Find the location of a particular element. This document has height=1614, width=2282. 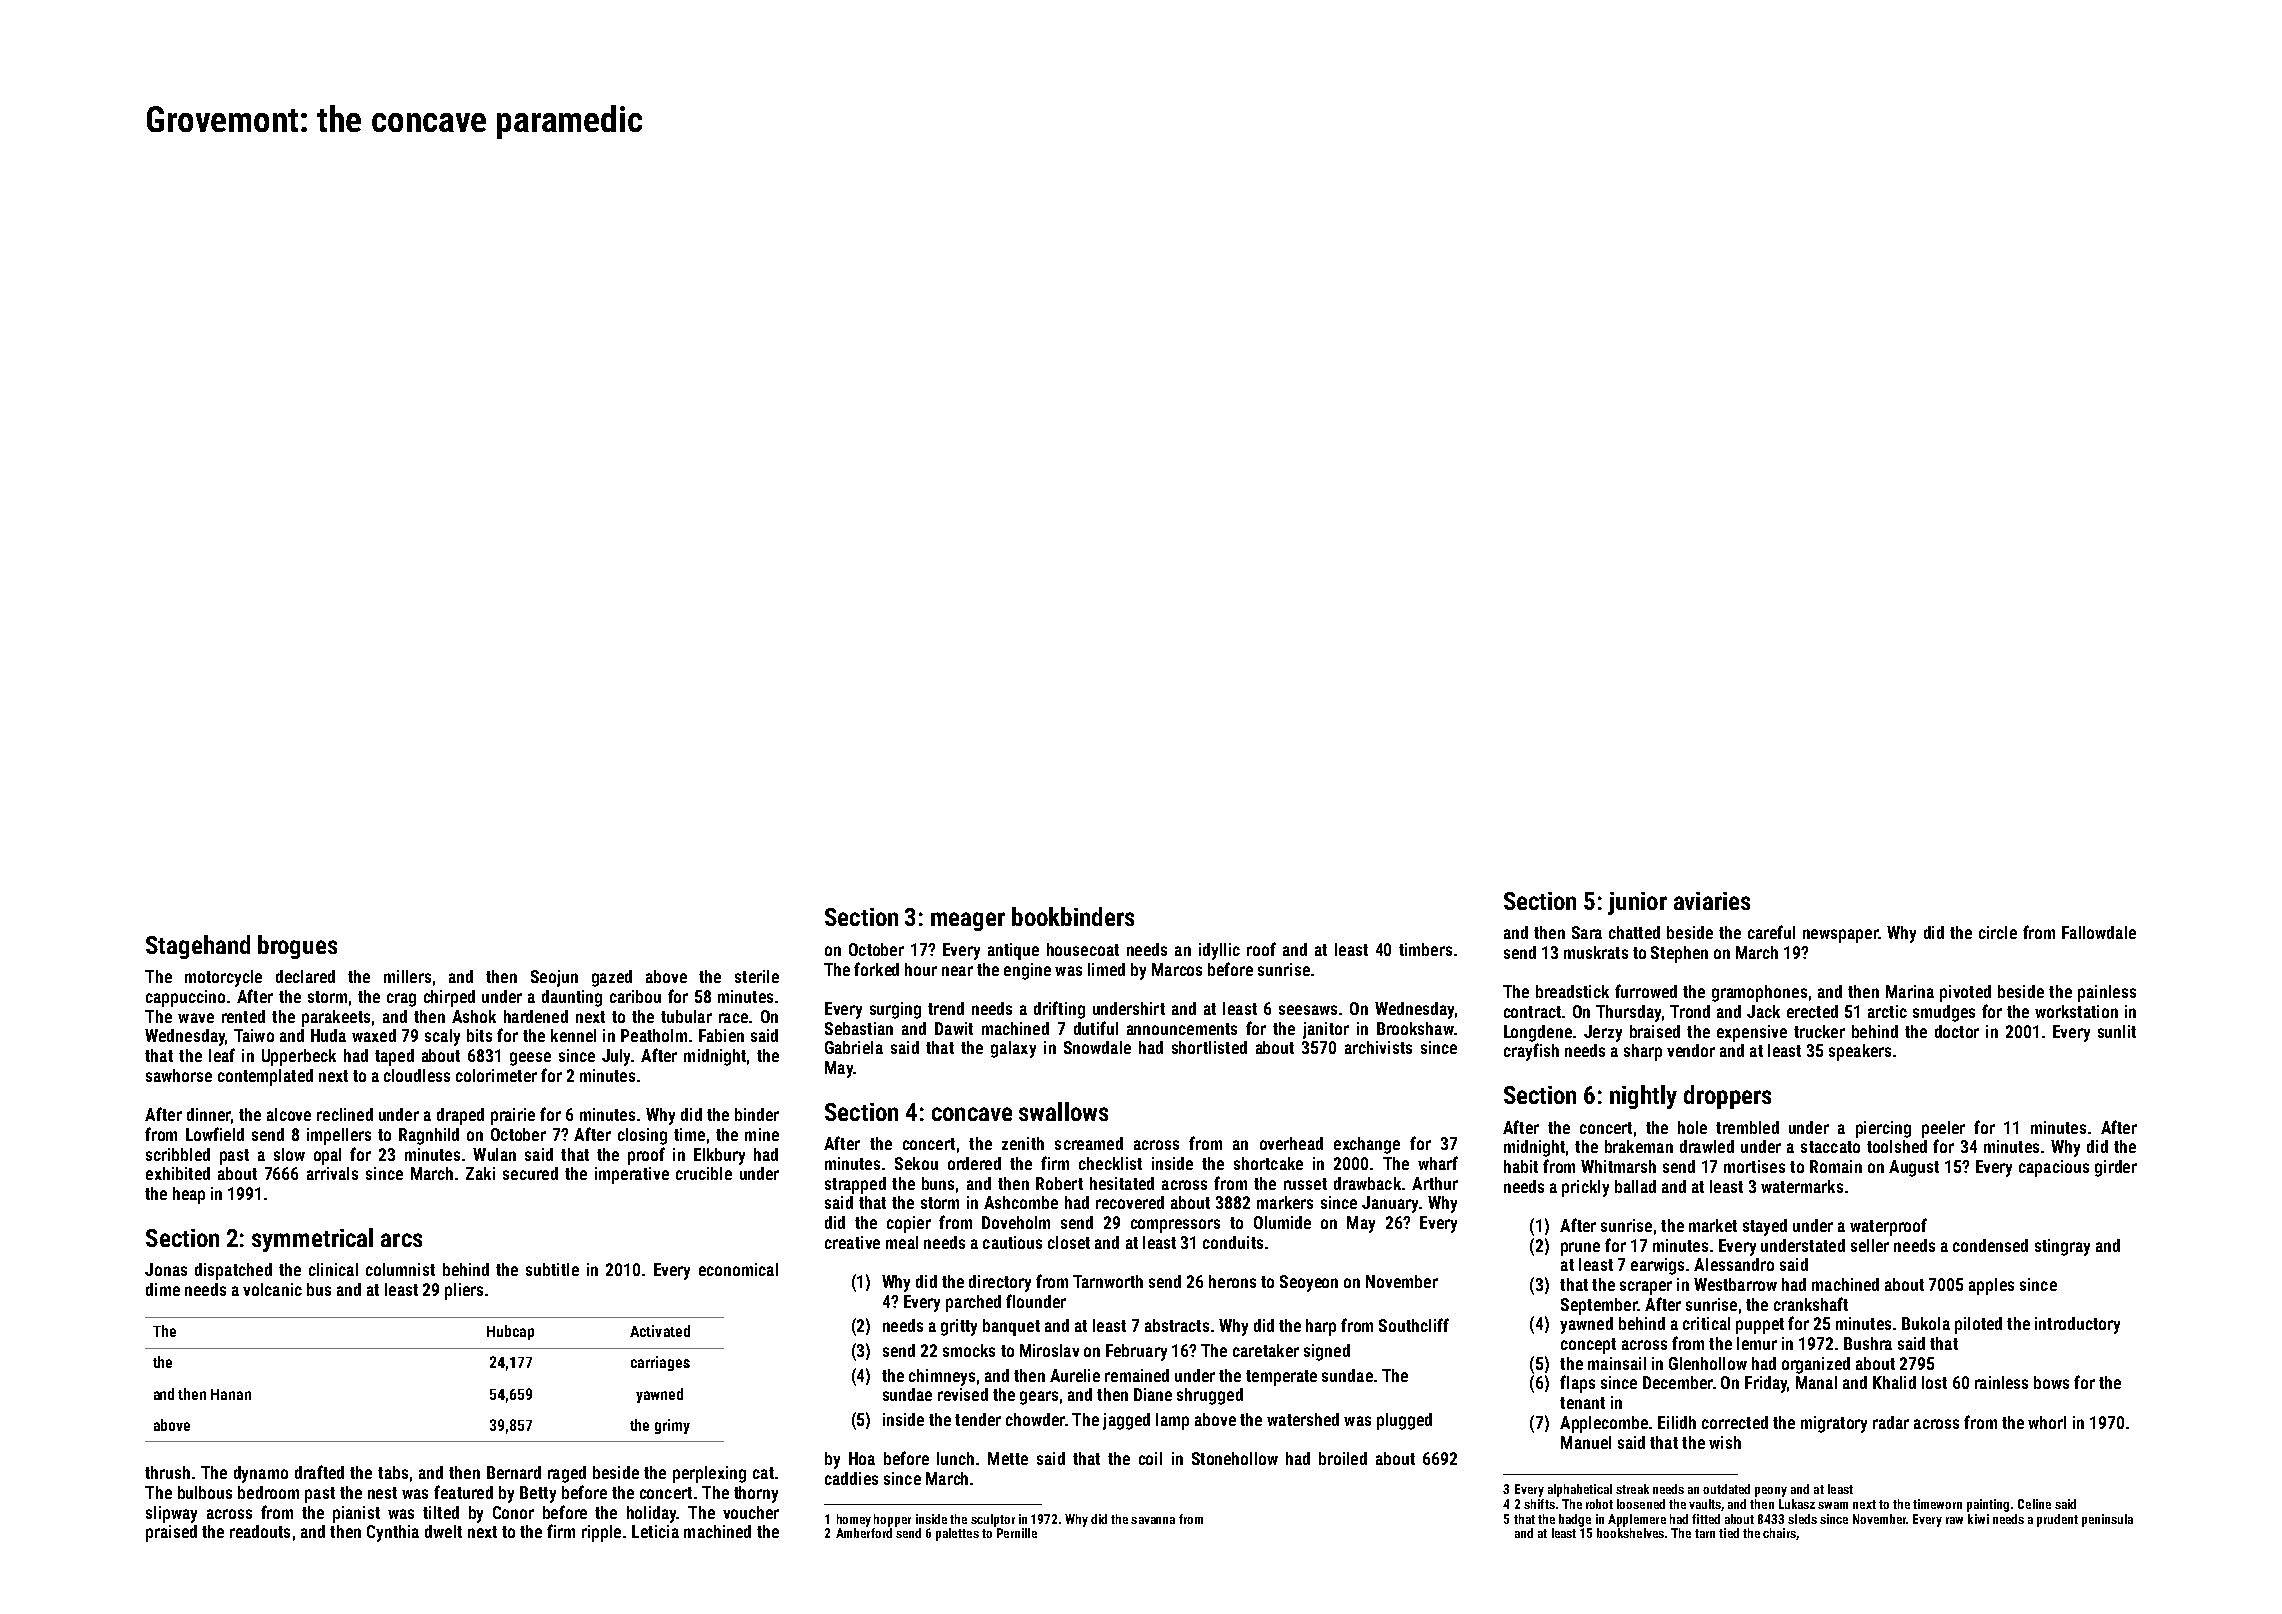

Stagehand is located at coordinates (198, 947).
